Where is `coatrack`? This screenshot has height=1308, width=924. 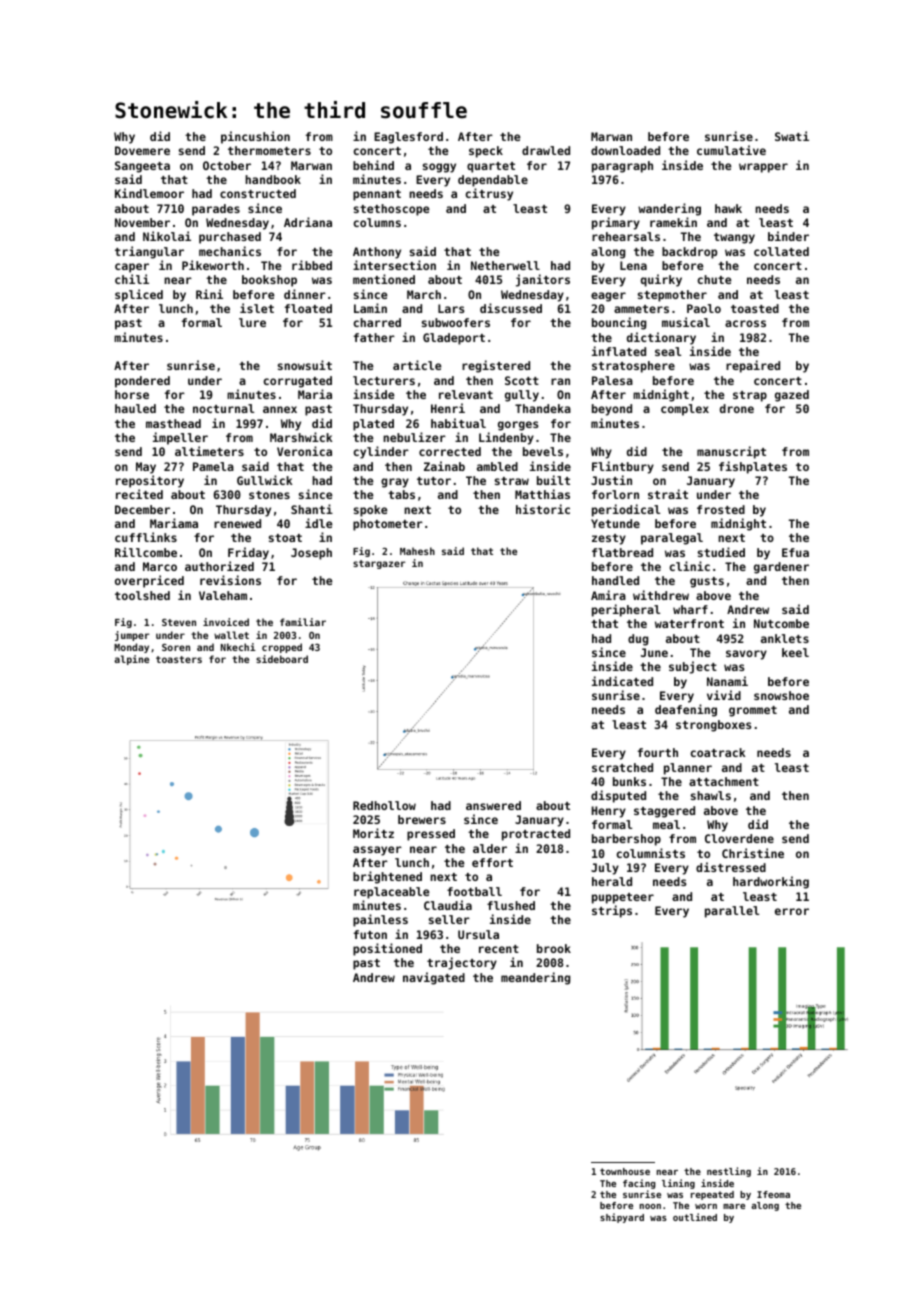 coatrack is located at coordinates (718, 752).
